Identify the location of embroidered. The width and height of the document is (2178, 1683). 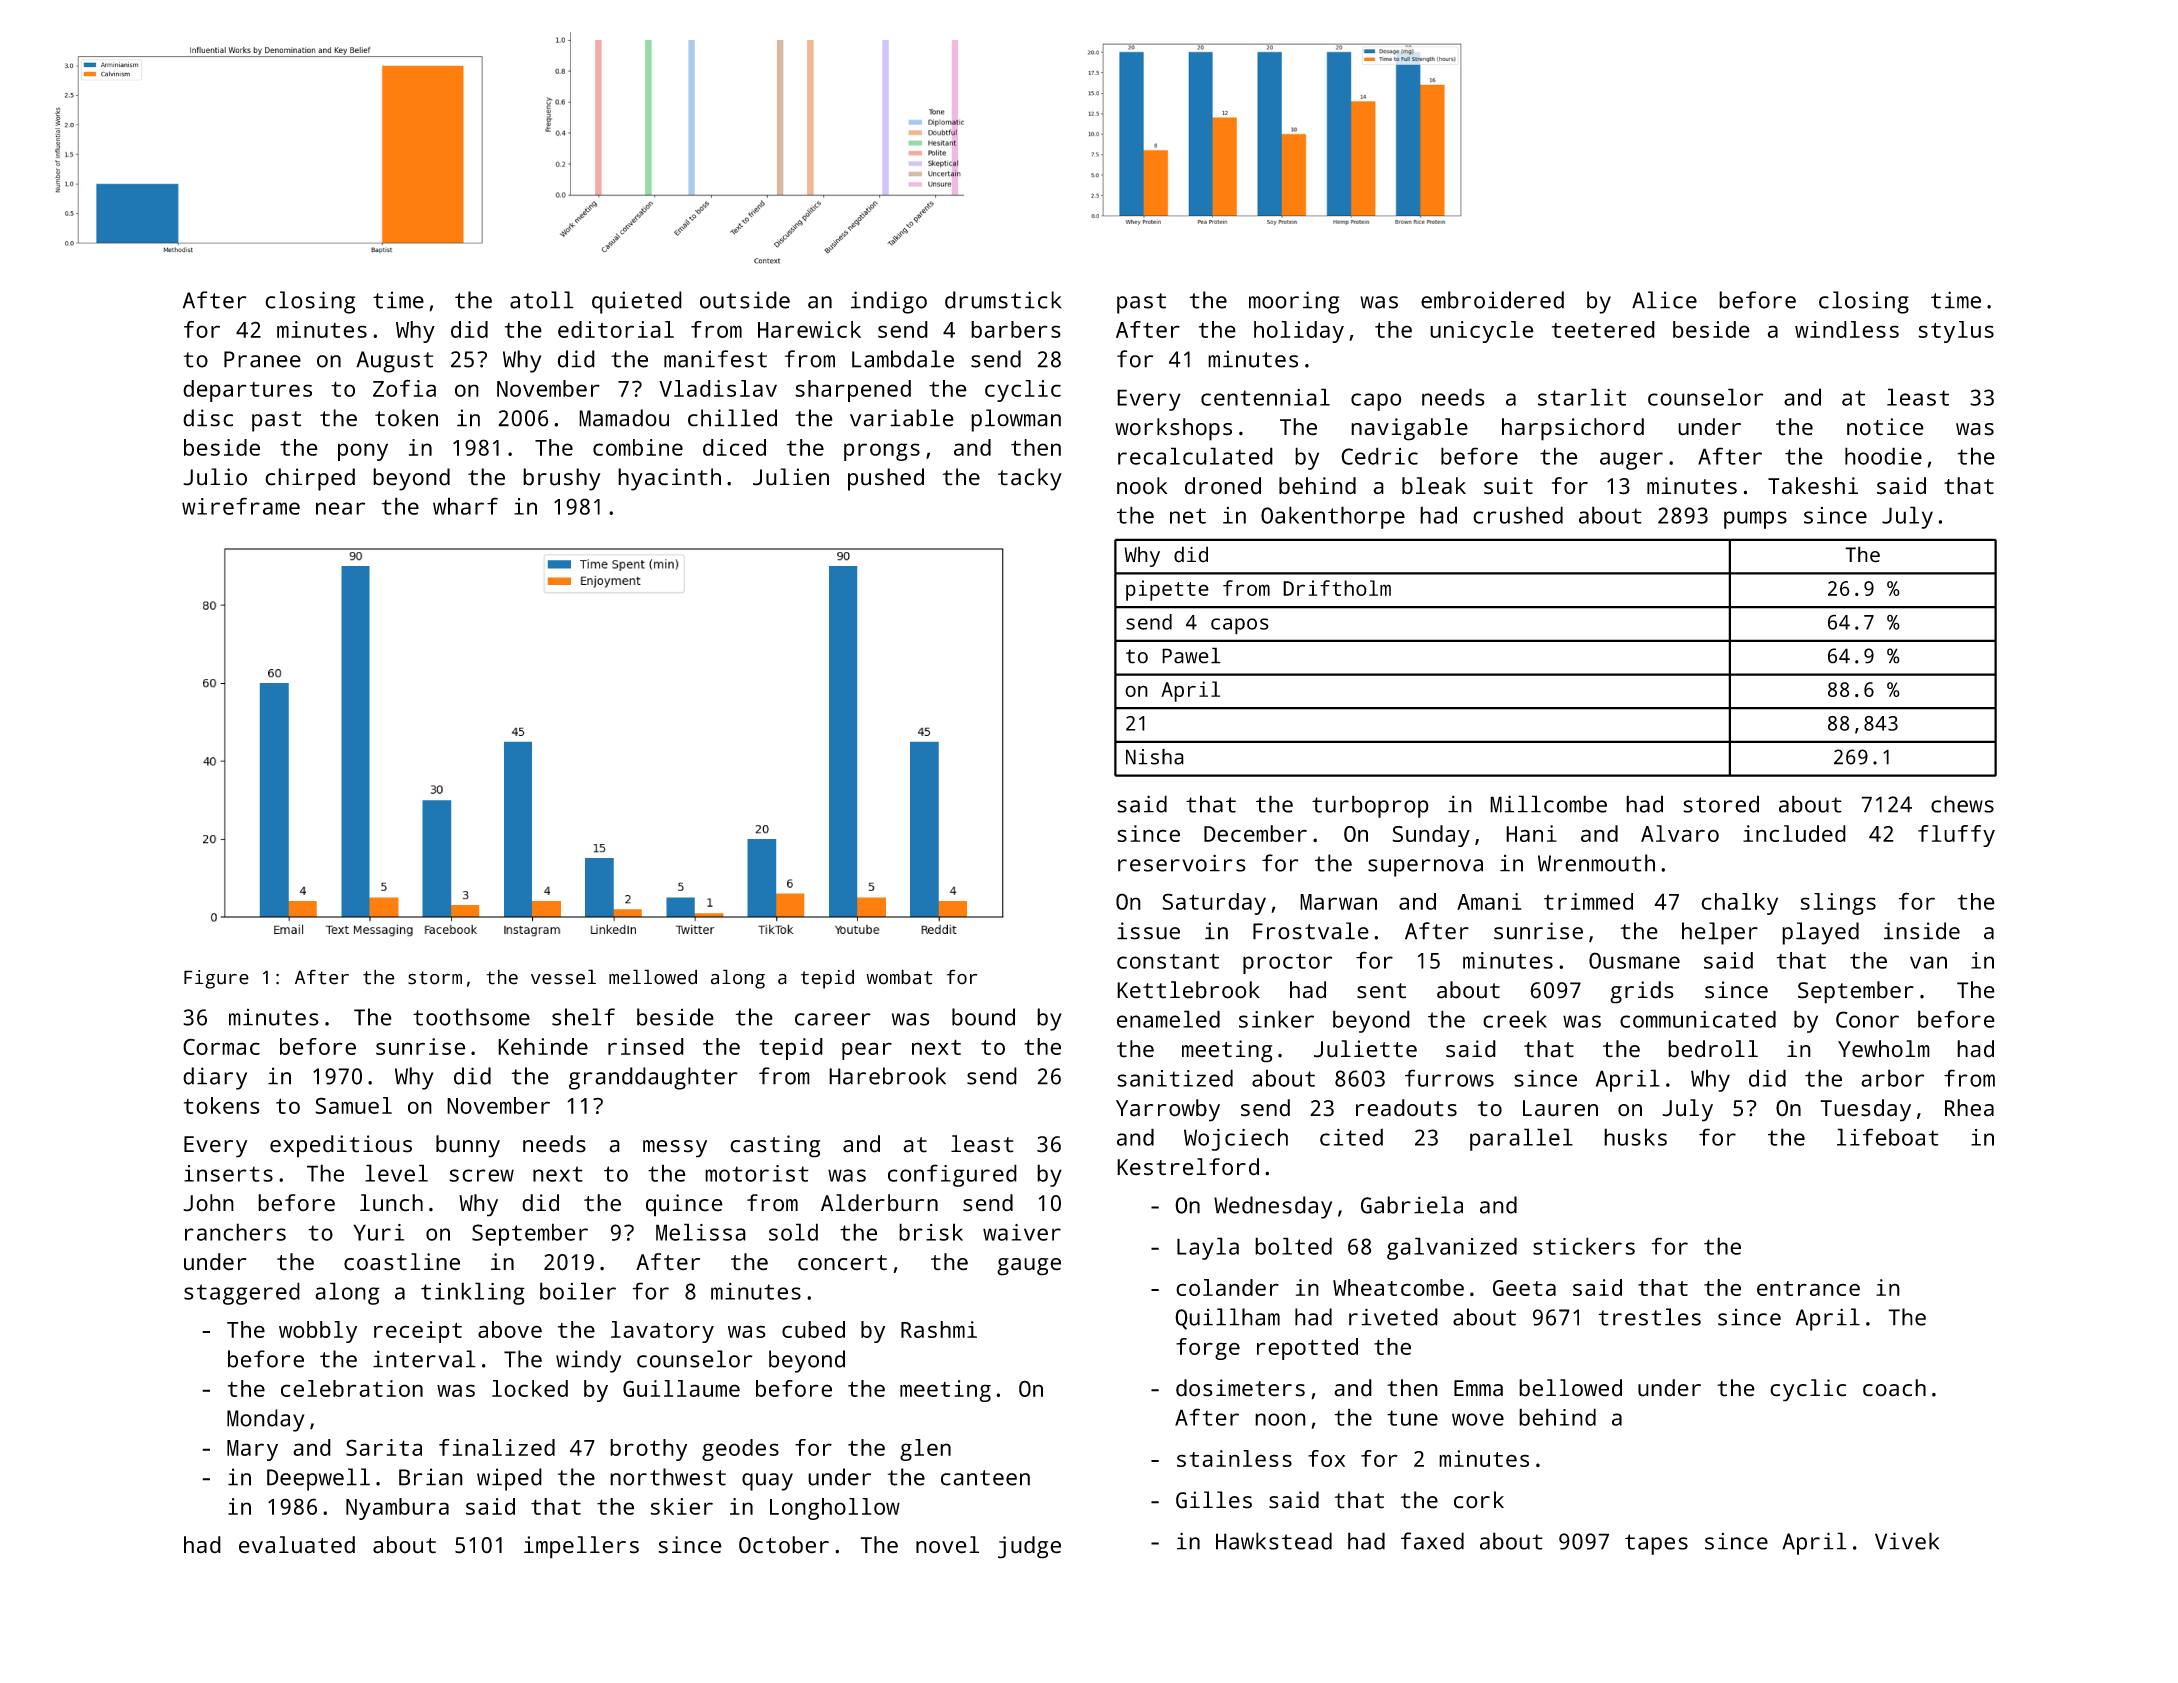
(1492, 300).
